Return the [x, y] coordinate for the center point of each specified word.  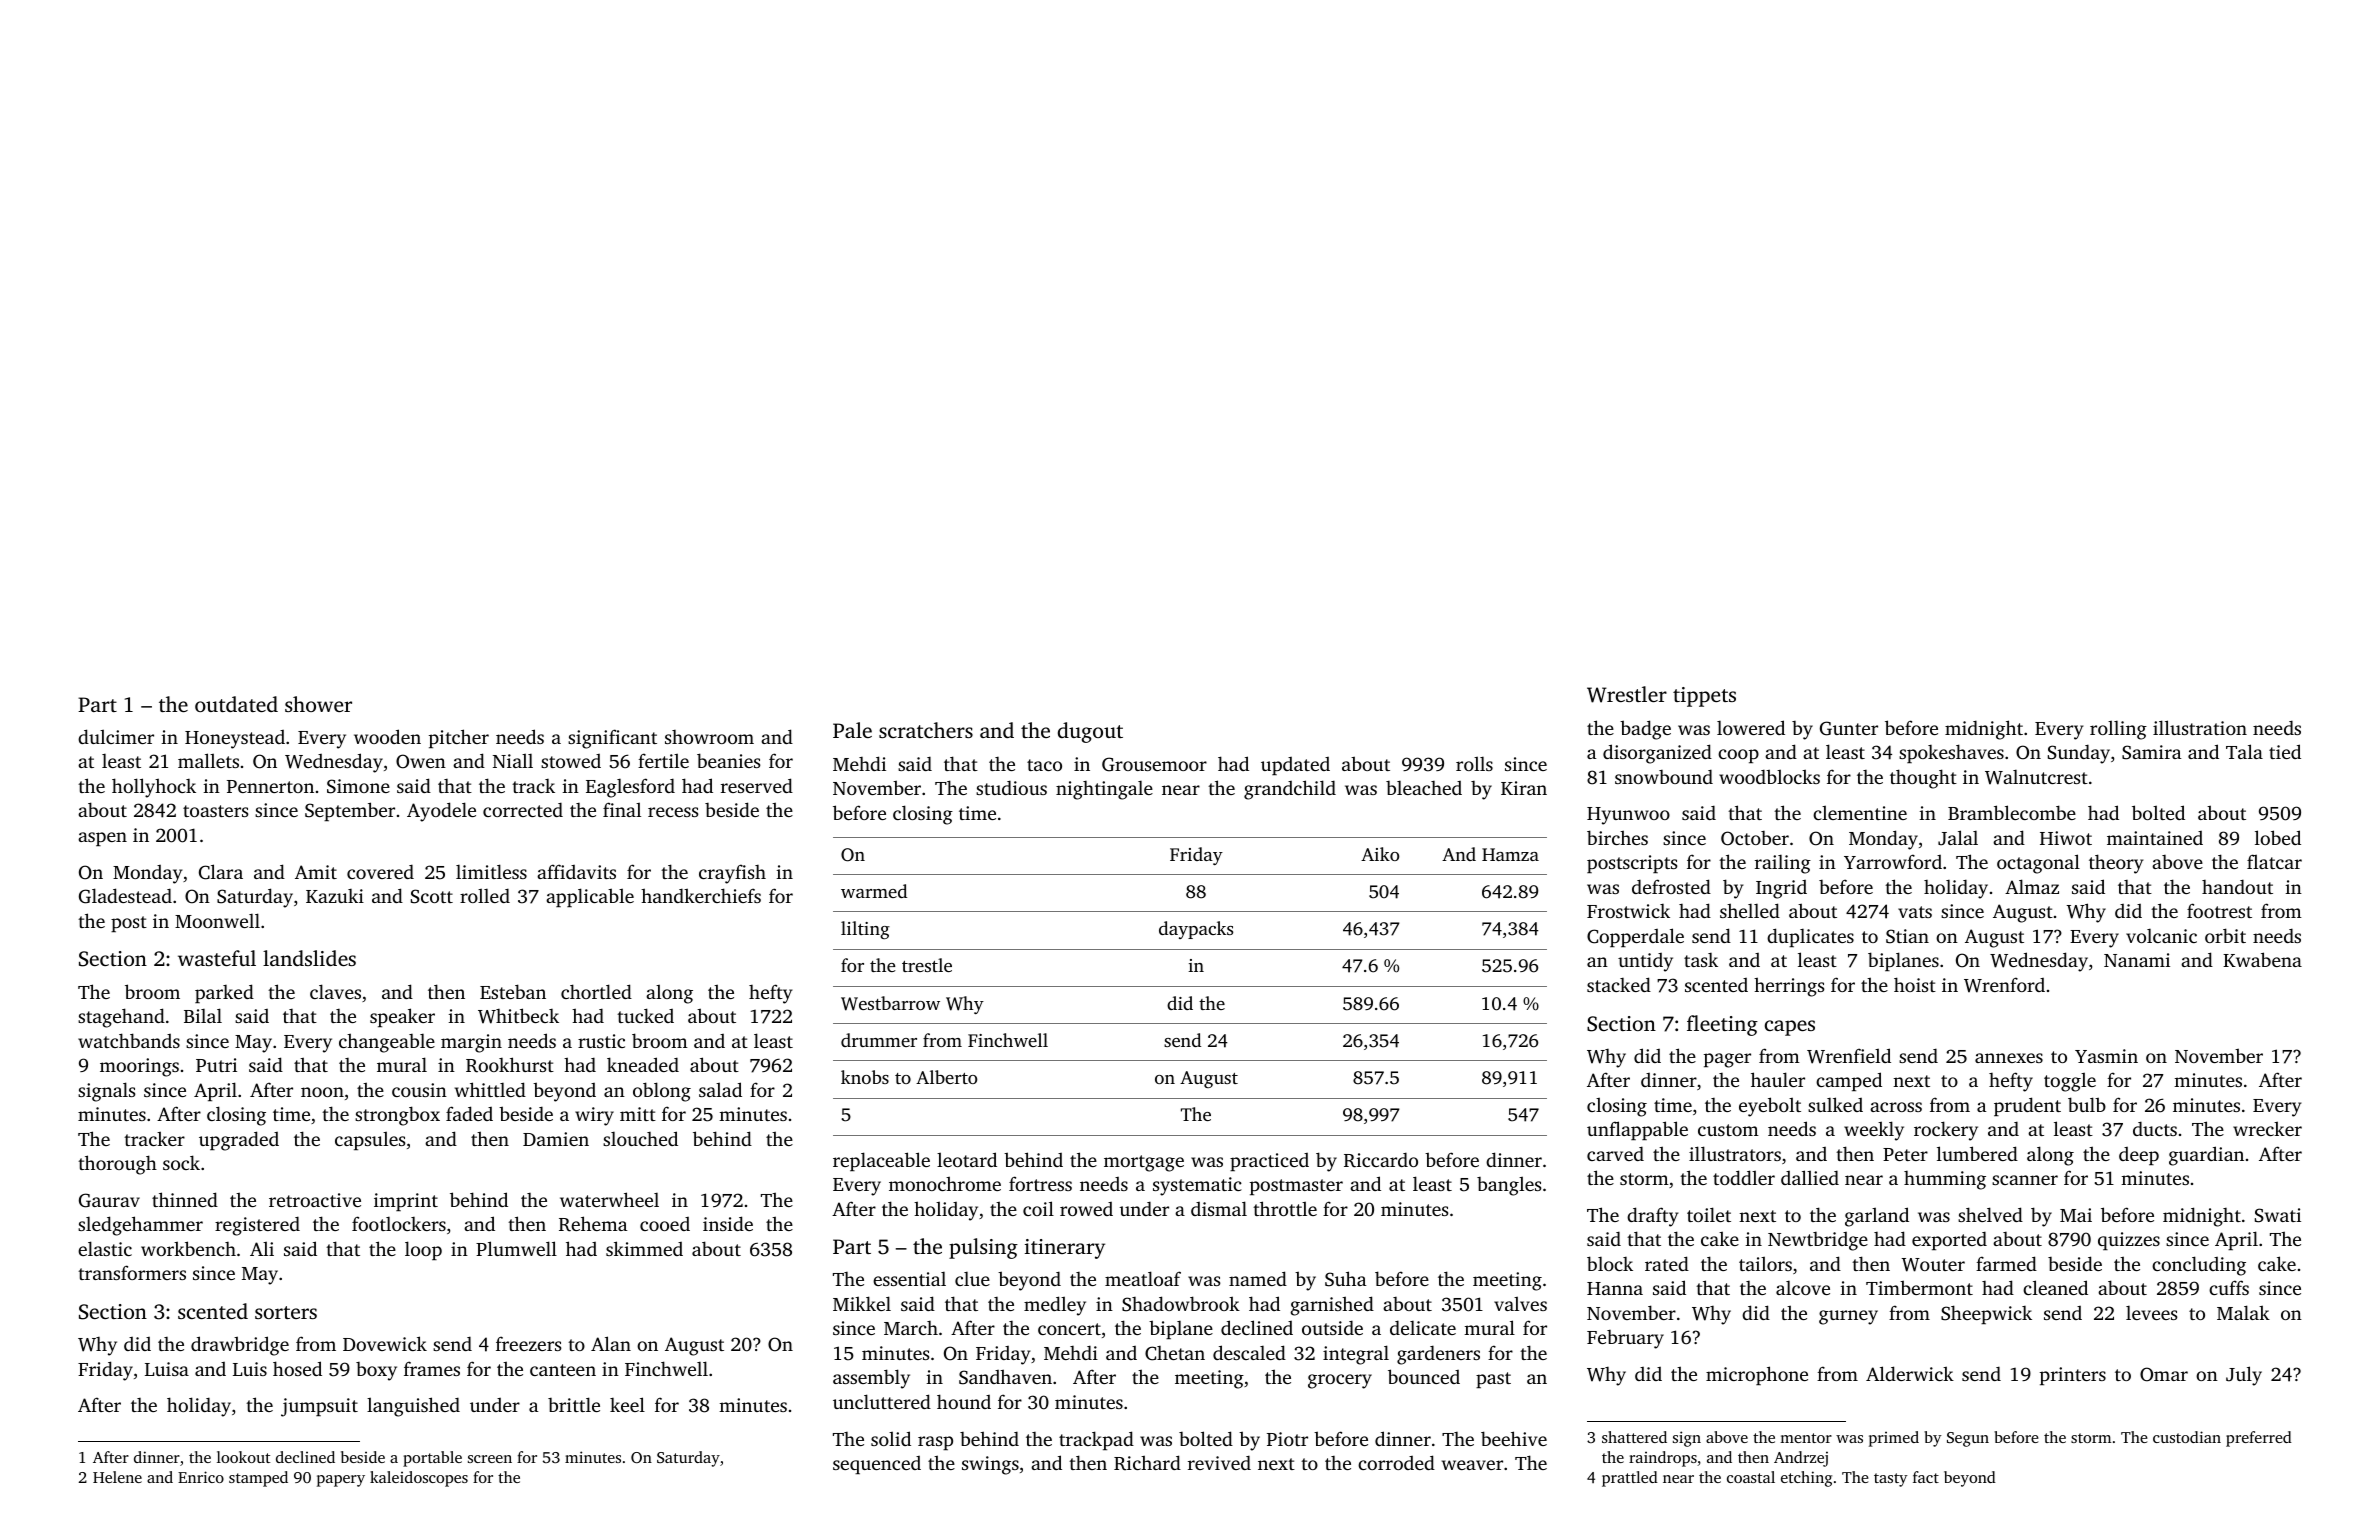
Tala [2244, 751]
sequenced [877, 1465]
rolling [2118, 730]
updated [1295, 766]
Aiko [1380, 854]
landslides [309, 958]
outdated [236, 704]
